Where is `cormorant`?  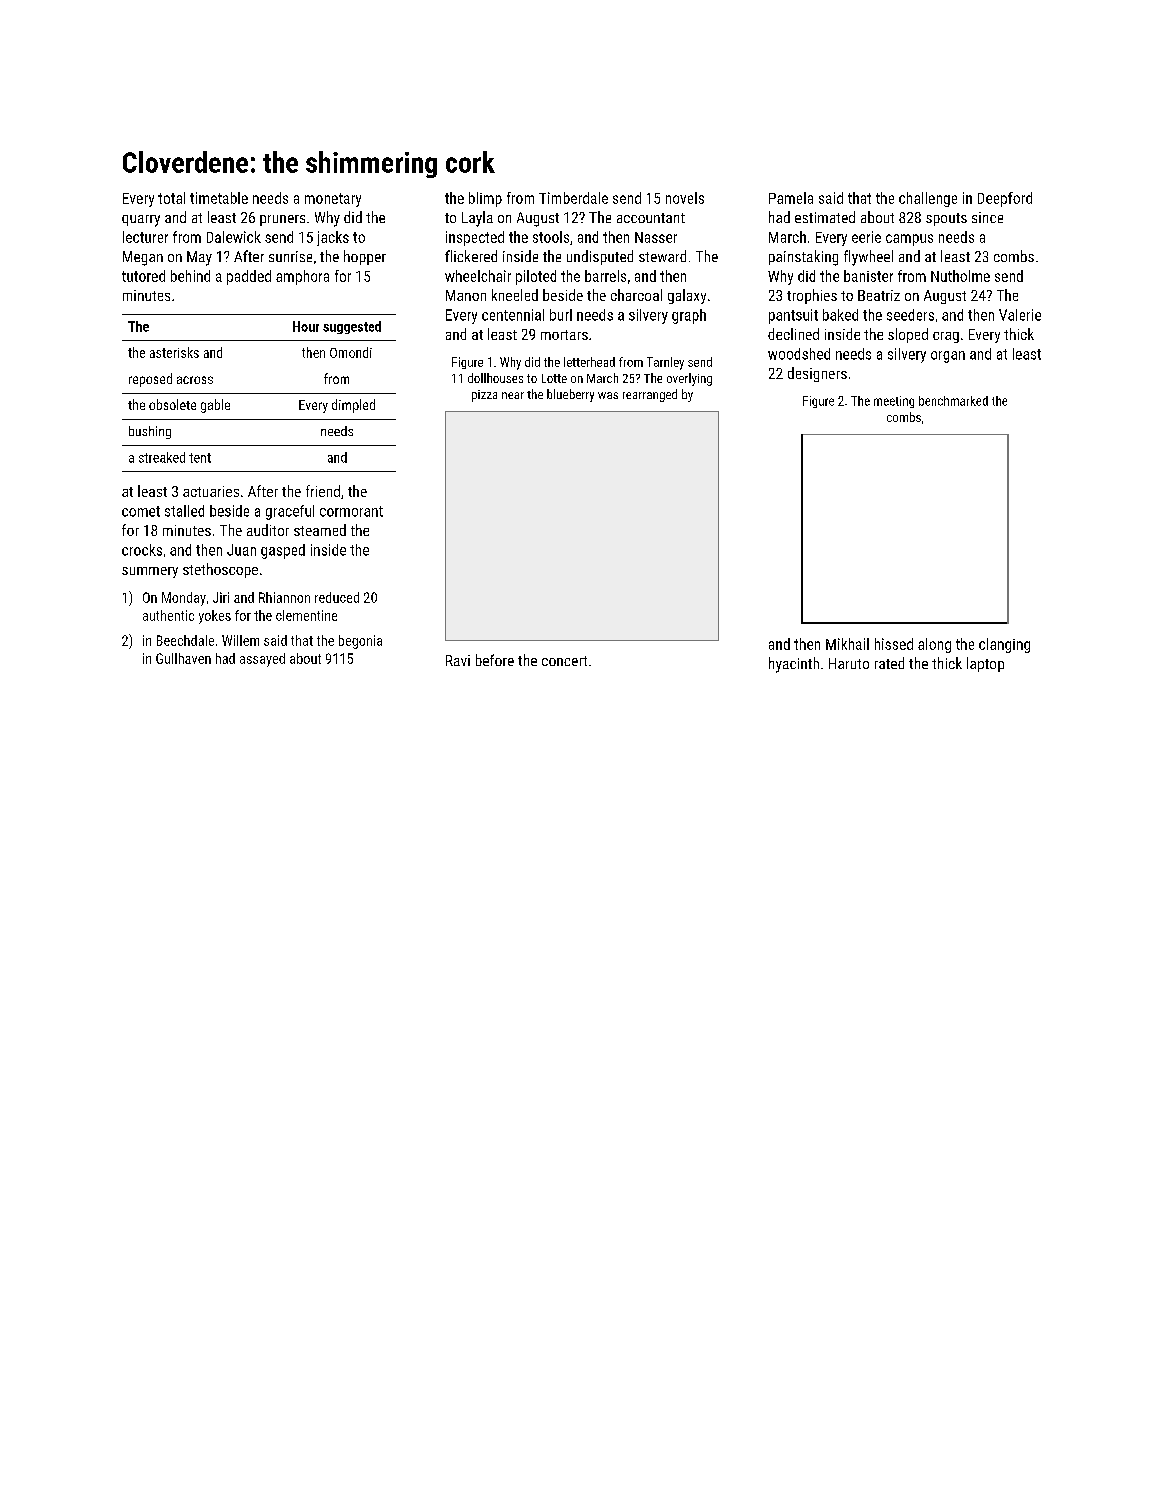
cormorant is located at coordinates (351, 511).
